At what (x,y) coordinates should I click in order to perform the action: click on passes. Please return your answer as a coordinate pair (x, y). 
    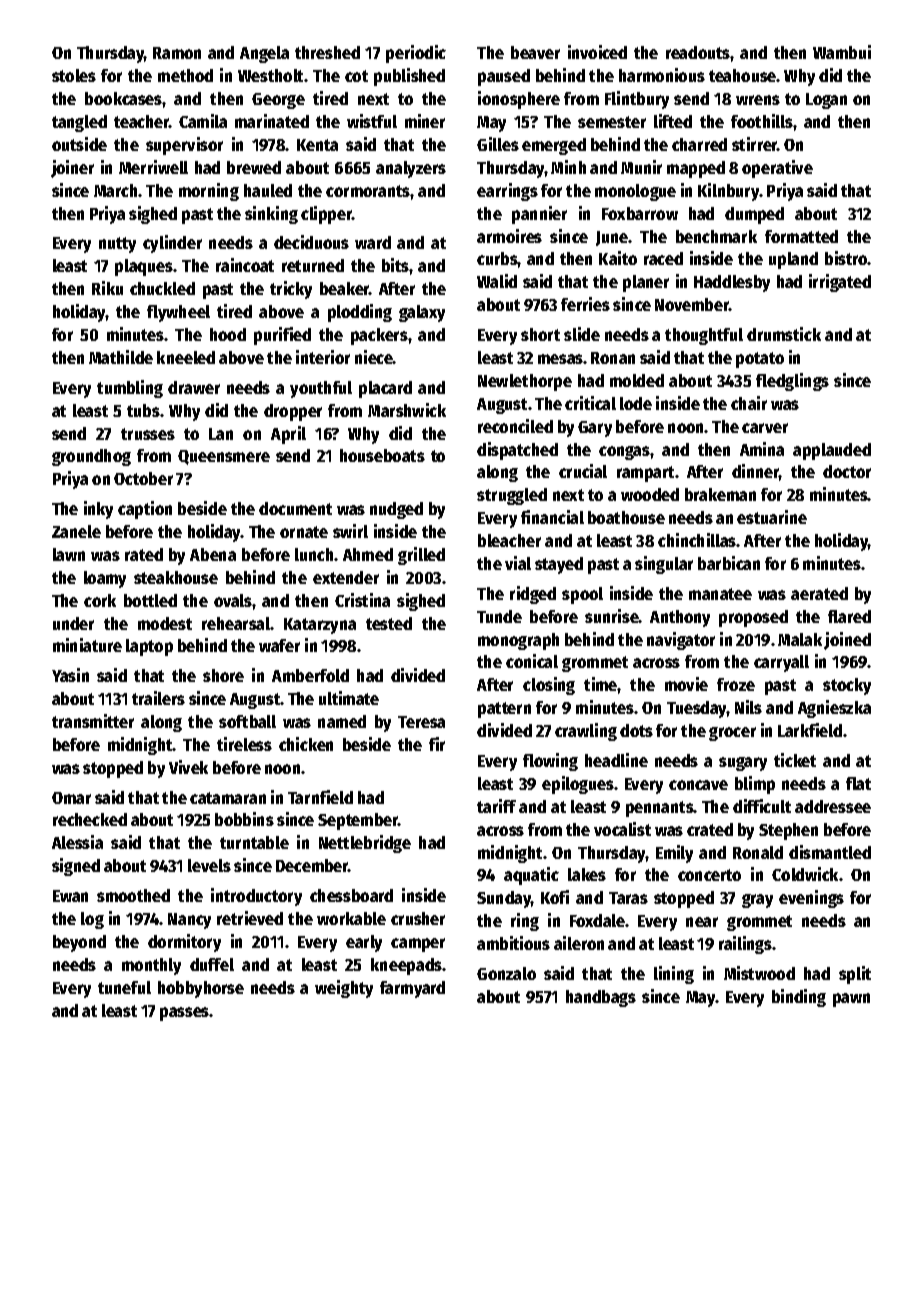
    Looking at the image, I should click on (185, 1014).
